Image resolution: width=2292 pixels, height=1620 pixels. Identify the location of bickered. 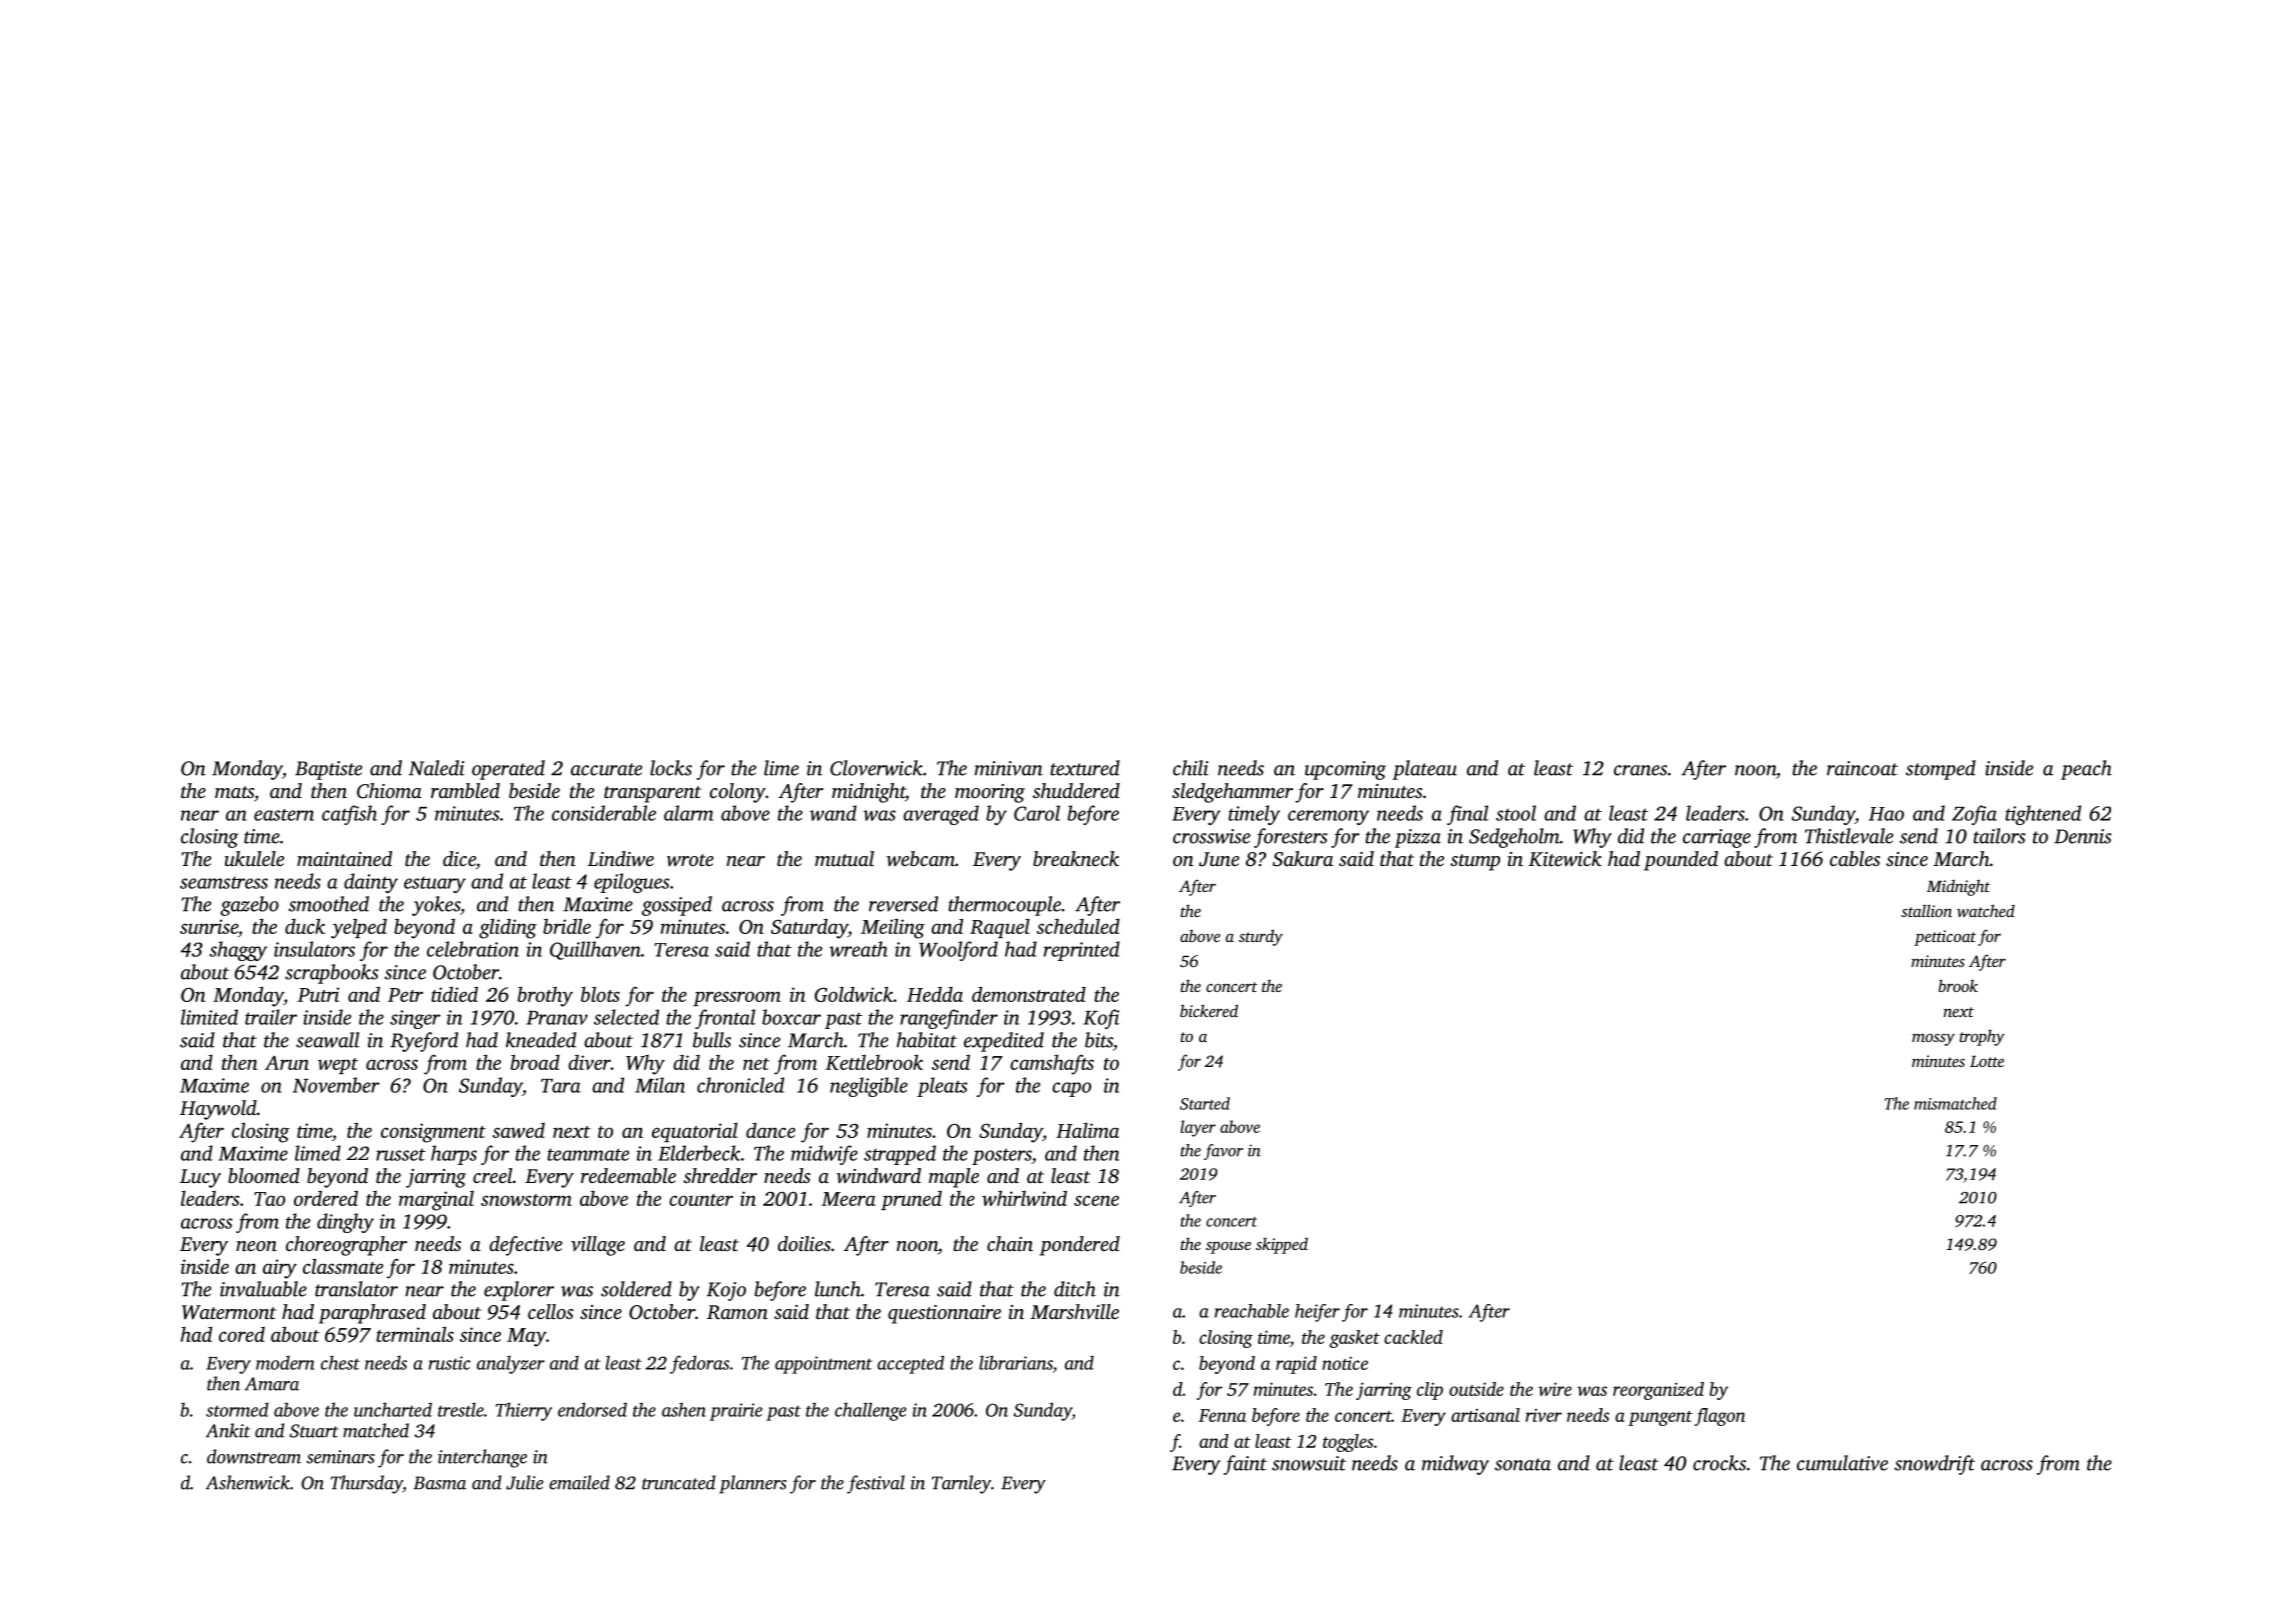
(1209, 1010).
